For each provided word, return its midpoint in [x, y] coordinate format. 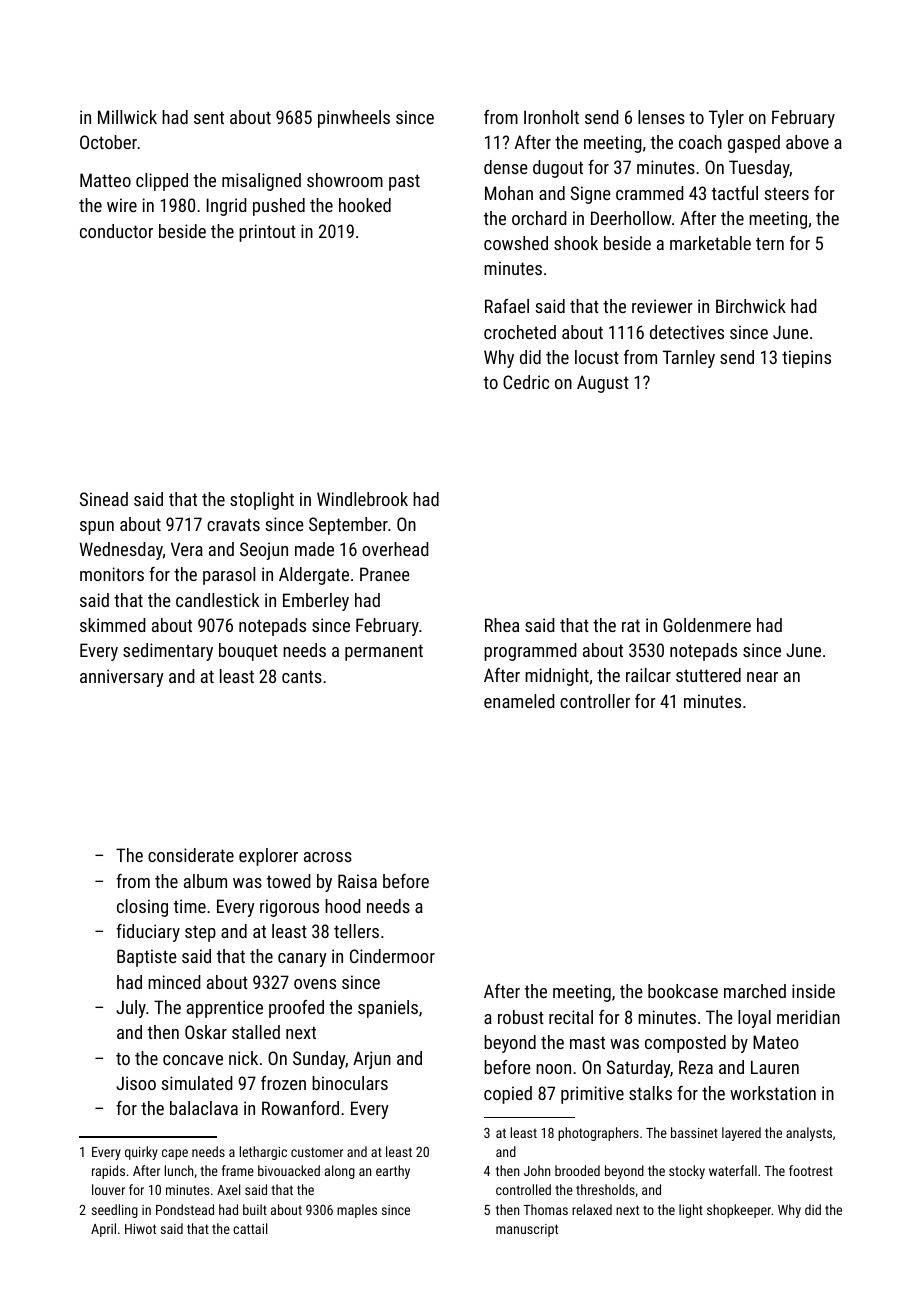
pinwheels [354, 119]
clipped [162, 182]
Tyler [726, 119]
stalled [256, 1032]
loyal [754, 1019]
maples [357, 1211]
